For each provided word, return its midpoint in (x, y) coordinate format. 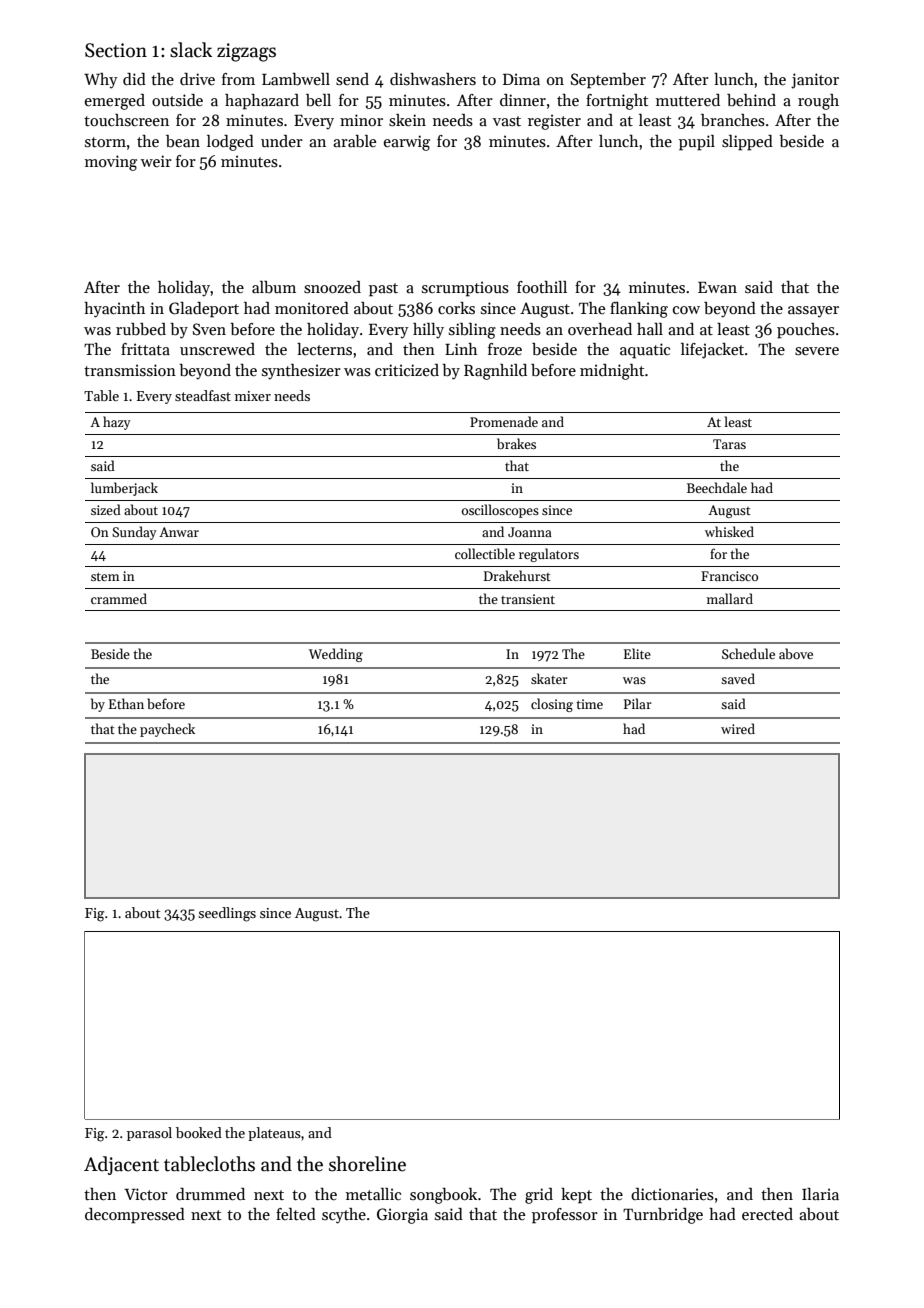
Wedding (336, 655)
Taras (729, 444)
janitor (815, 81)
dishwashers (433, 79)
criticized (407, 370)
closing (552, 705)
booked (199, 1132)
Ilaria (820, 1194)
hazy (117, 423)
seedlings (227, 914)
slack (191, 50)
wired (738, 728)
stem (105, 576)
